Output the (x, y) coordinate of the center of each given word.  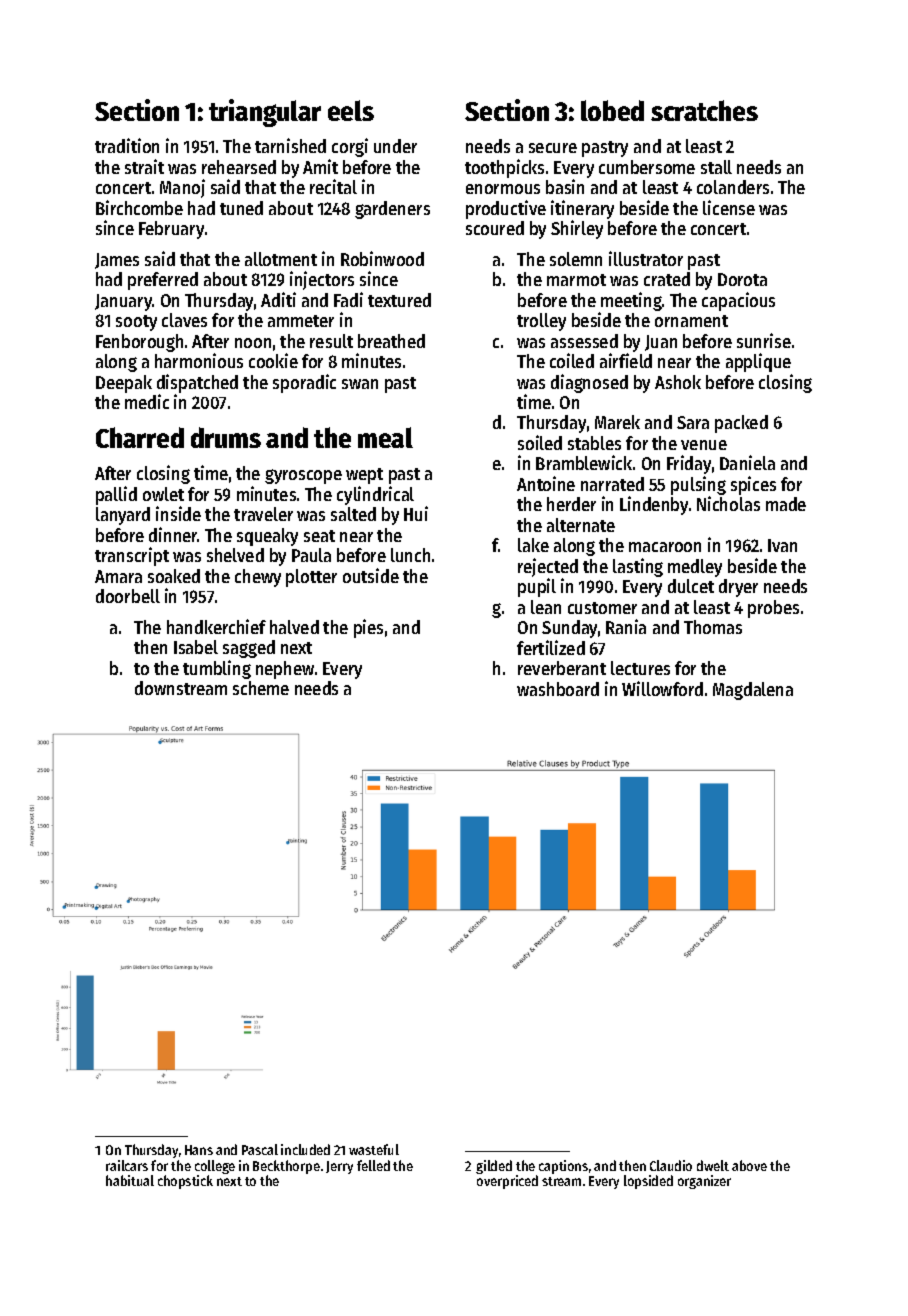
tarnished (290, 145)
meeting (631, 301)
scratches (704, 110)
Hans (199, 1150)
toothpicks (504, 168)
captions (563, 1167)
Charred (140, 437)
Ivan (782, 545)
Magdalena (753, 691)
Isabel (196, 647)
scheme (261, 688)
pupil (537, 587)
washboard (558, 689)
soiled (540, 442)
